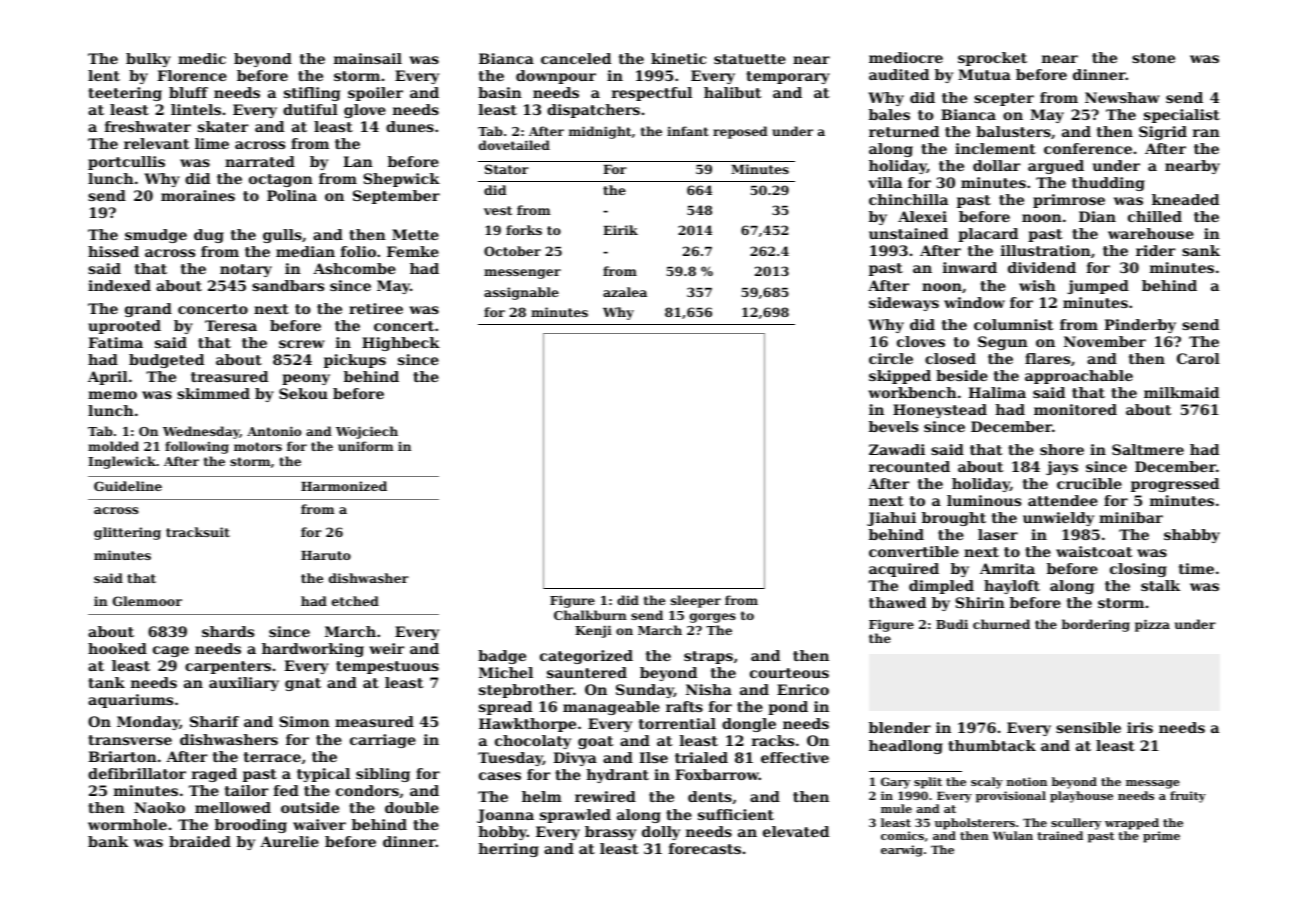  I want to click on reposed, so click(740, 132).
